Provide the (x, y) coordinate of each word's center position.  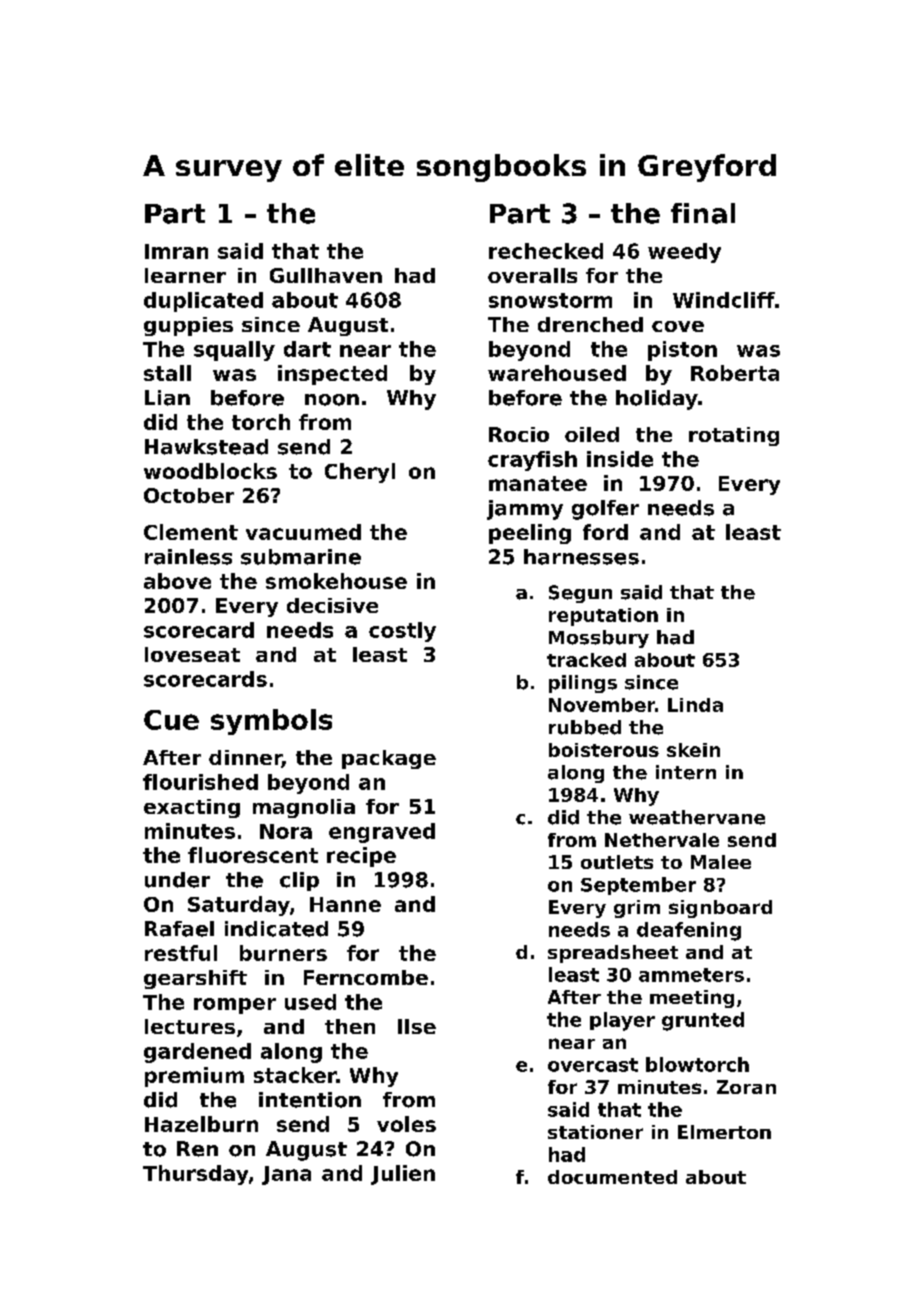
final (703, 213)
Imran (176, 251)
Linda (695, 705)
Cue (171, 720)
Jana (286, 1175)
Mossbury (599, 639)
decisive (332, 605)
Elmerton (724, 1132)
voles (406, 1124)
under (177, 880)
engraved (382, 833)
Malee (721, 862)
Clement (191, 532)
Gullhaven (326, 275)
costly (402, 632)
